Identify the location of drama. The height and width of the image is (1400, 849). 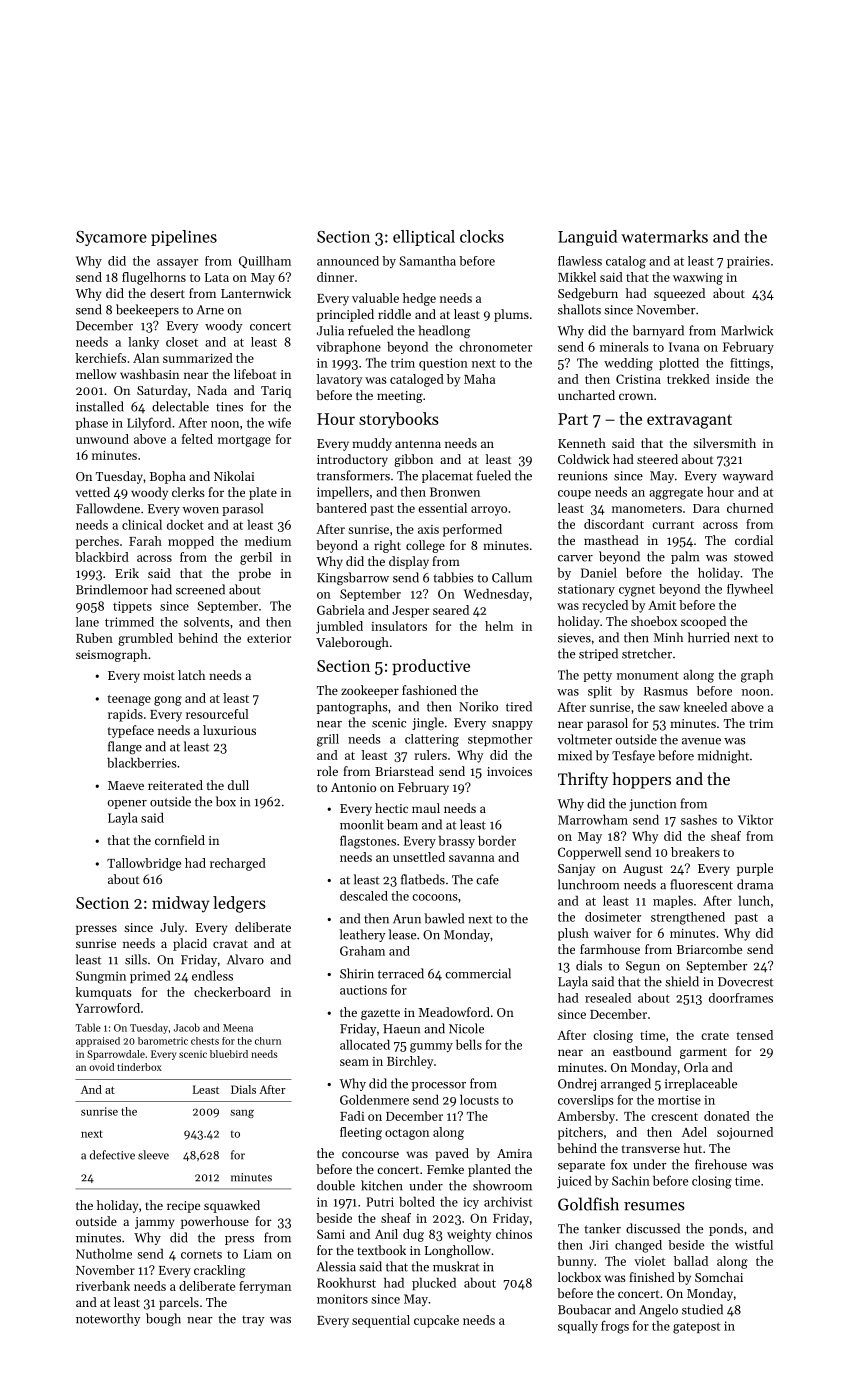
(755, 884).
